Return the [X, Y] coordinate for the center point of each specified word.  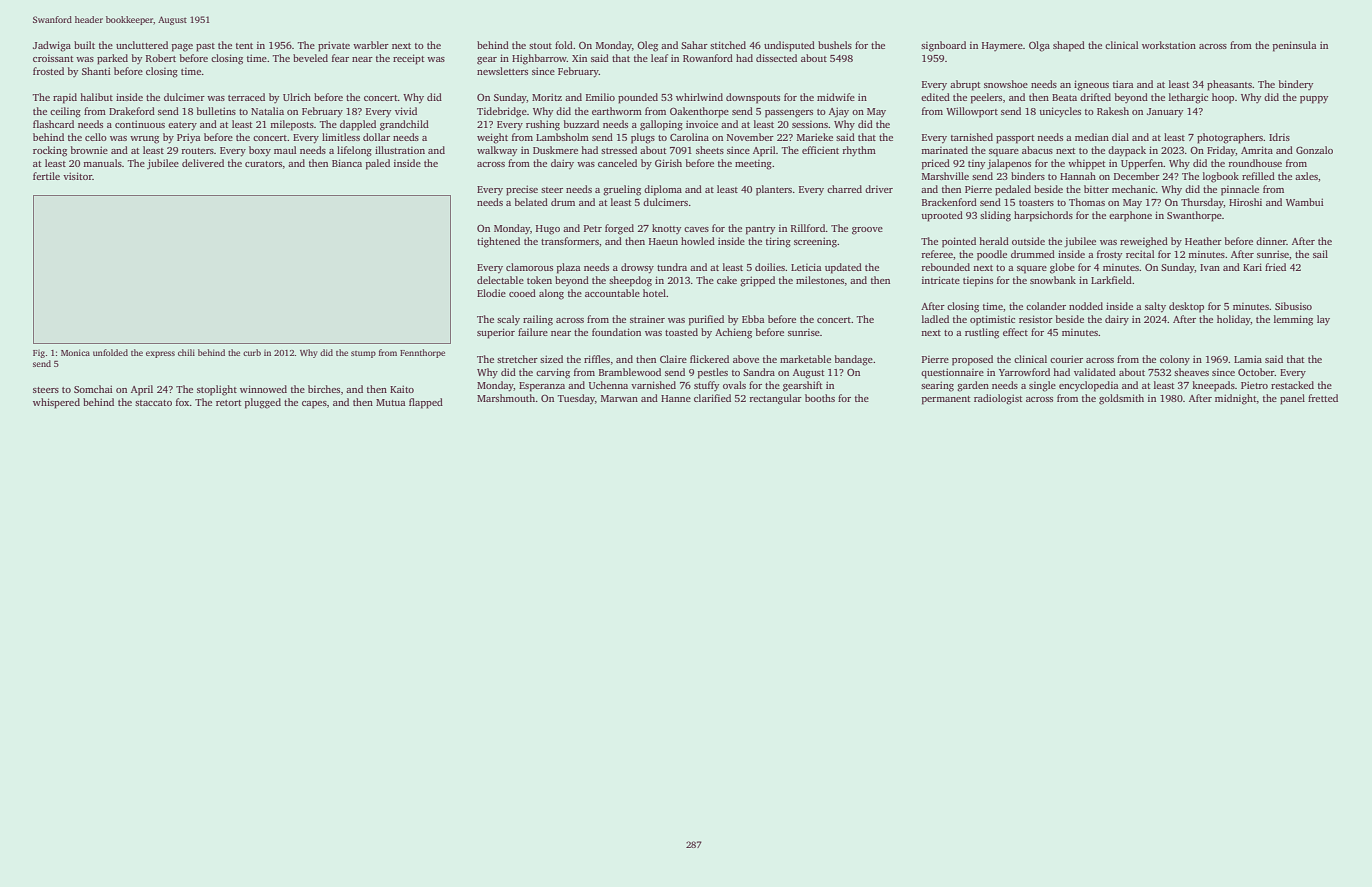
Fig [39, 354]
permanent [946, 400]
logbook [1221, 177]
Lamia [1248, 359]
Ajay [839, 112]
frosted [48, 71]
